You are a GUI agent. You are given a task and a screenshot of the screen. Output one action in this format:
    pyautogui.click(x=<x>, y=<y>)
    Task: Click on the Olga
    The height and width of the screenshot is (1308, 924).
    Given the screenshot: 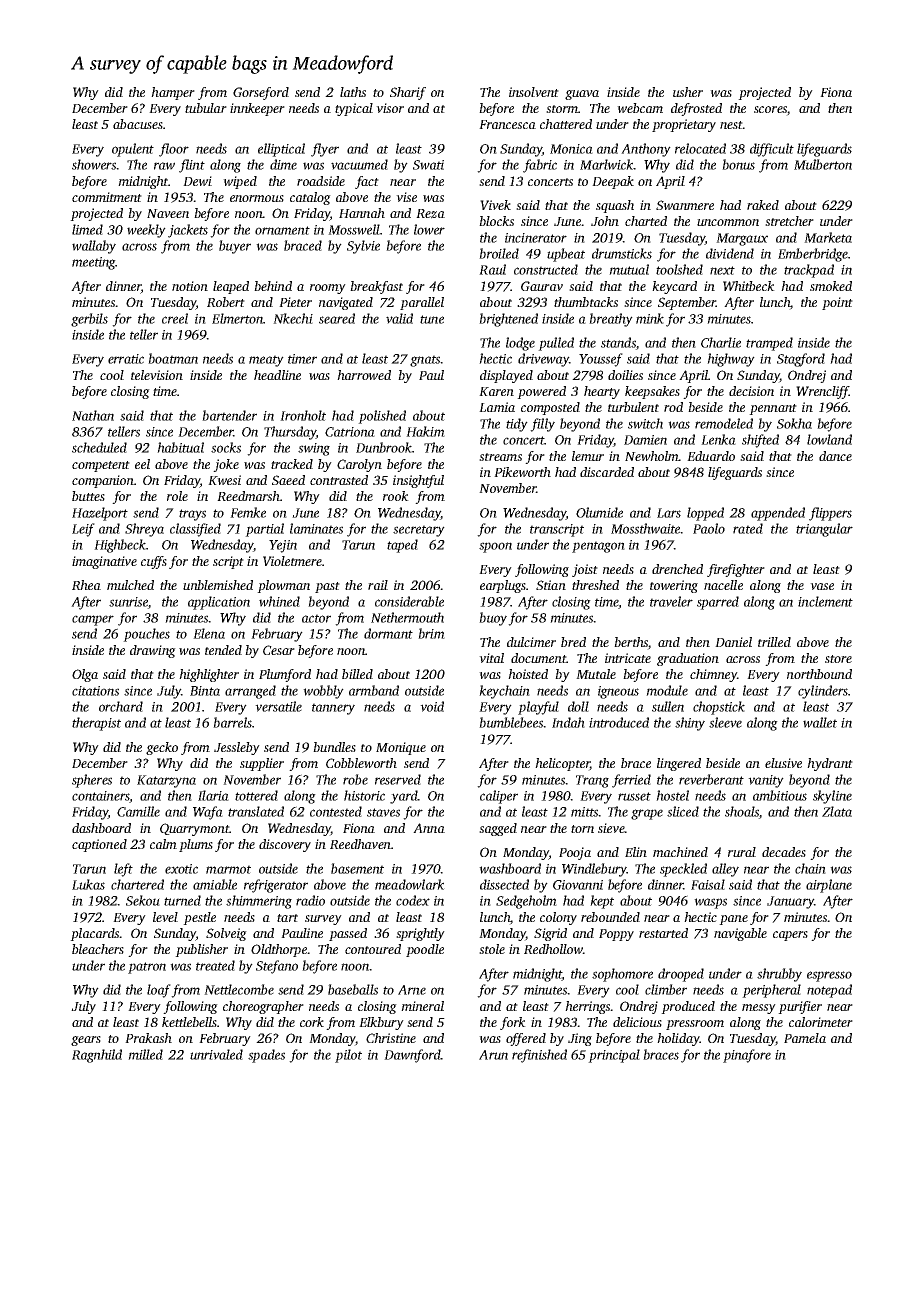 What is the action you would take?
    pyautogui.click(x=85, y=675)
